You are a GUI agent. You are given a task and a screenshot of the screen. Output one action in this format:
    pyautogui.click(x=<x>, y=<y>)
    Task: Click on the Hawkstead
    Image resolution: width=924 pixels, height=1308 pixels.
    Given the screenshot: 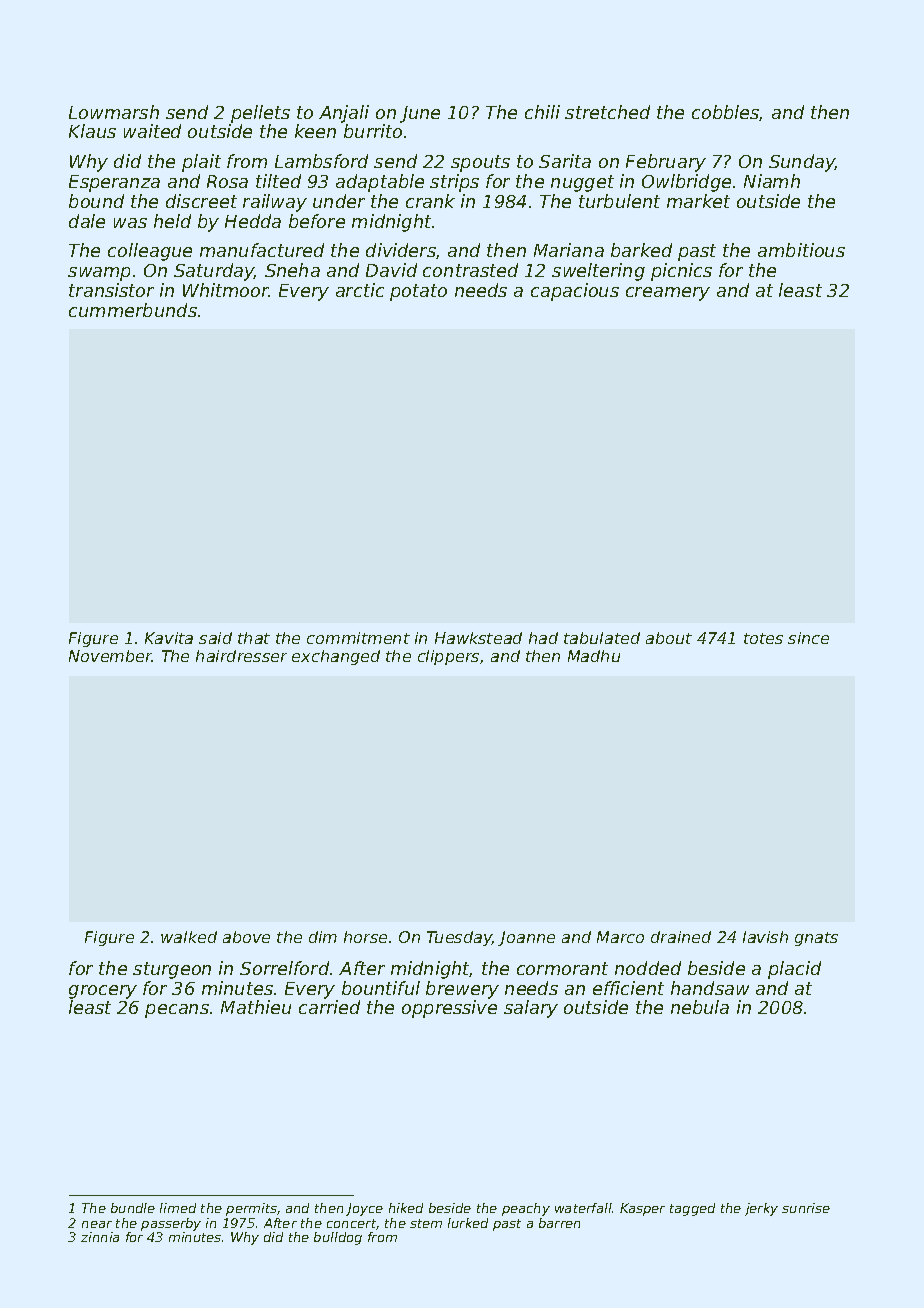 What is the action you would take?
    pyautogui.click(x=478, y=638)
